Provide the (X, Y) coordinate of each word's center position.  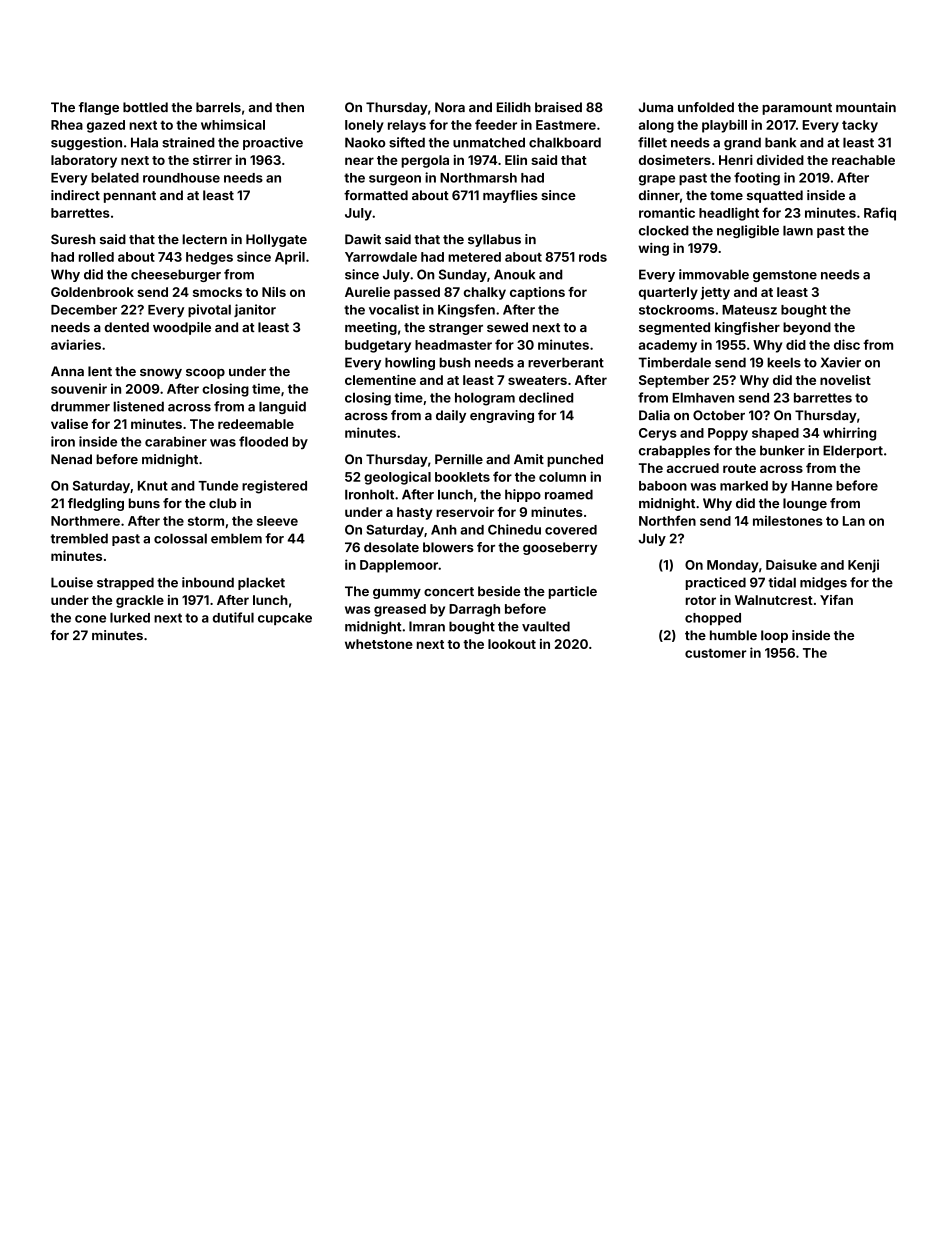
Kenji (863, 566)
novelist (845, 380)
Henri (736, 160)
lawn (798, 230)
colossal (180, 538)
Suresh (73, 239)
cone (90, 619)
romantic (667, 212)
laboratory (84, 161)
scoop (205, 374)
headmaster (453, 345)
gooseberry (560, 548)
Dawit (363, 239)
